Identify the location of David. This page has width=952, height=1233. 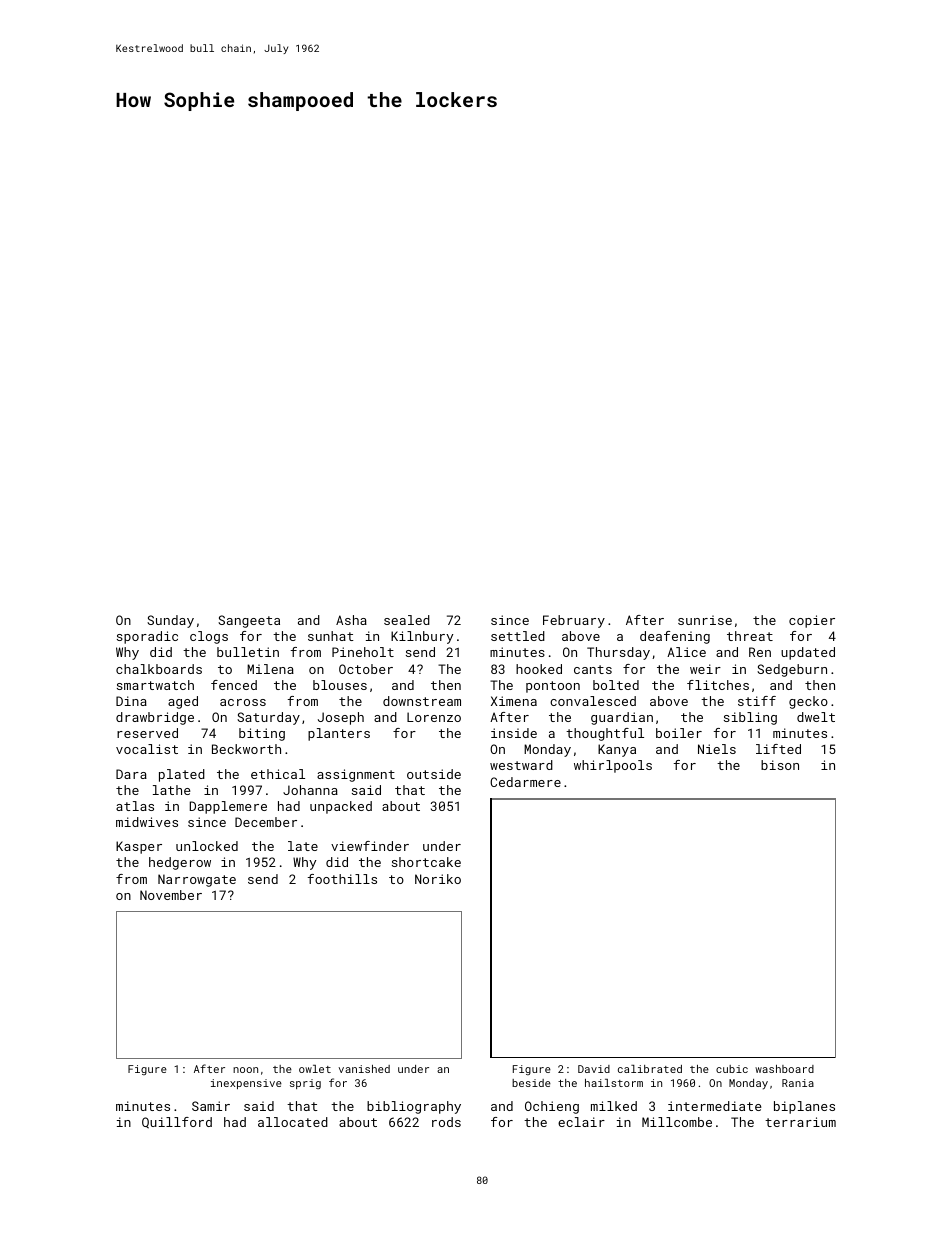
(594, 1069).
